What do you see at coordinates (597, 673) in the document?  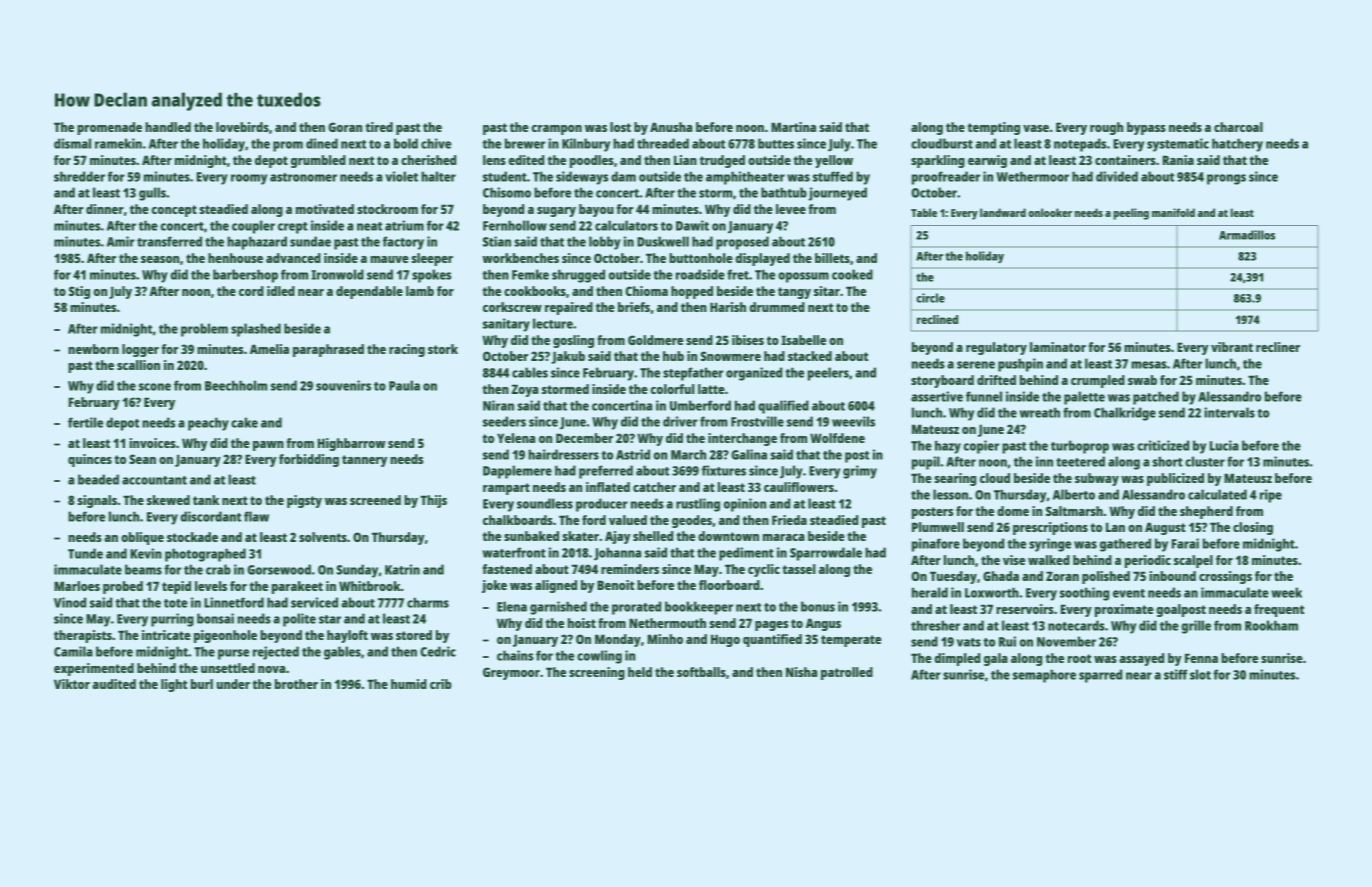 I see `screening` at bounding box center [597, 673].
